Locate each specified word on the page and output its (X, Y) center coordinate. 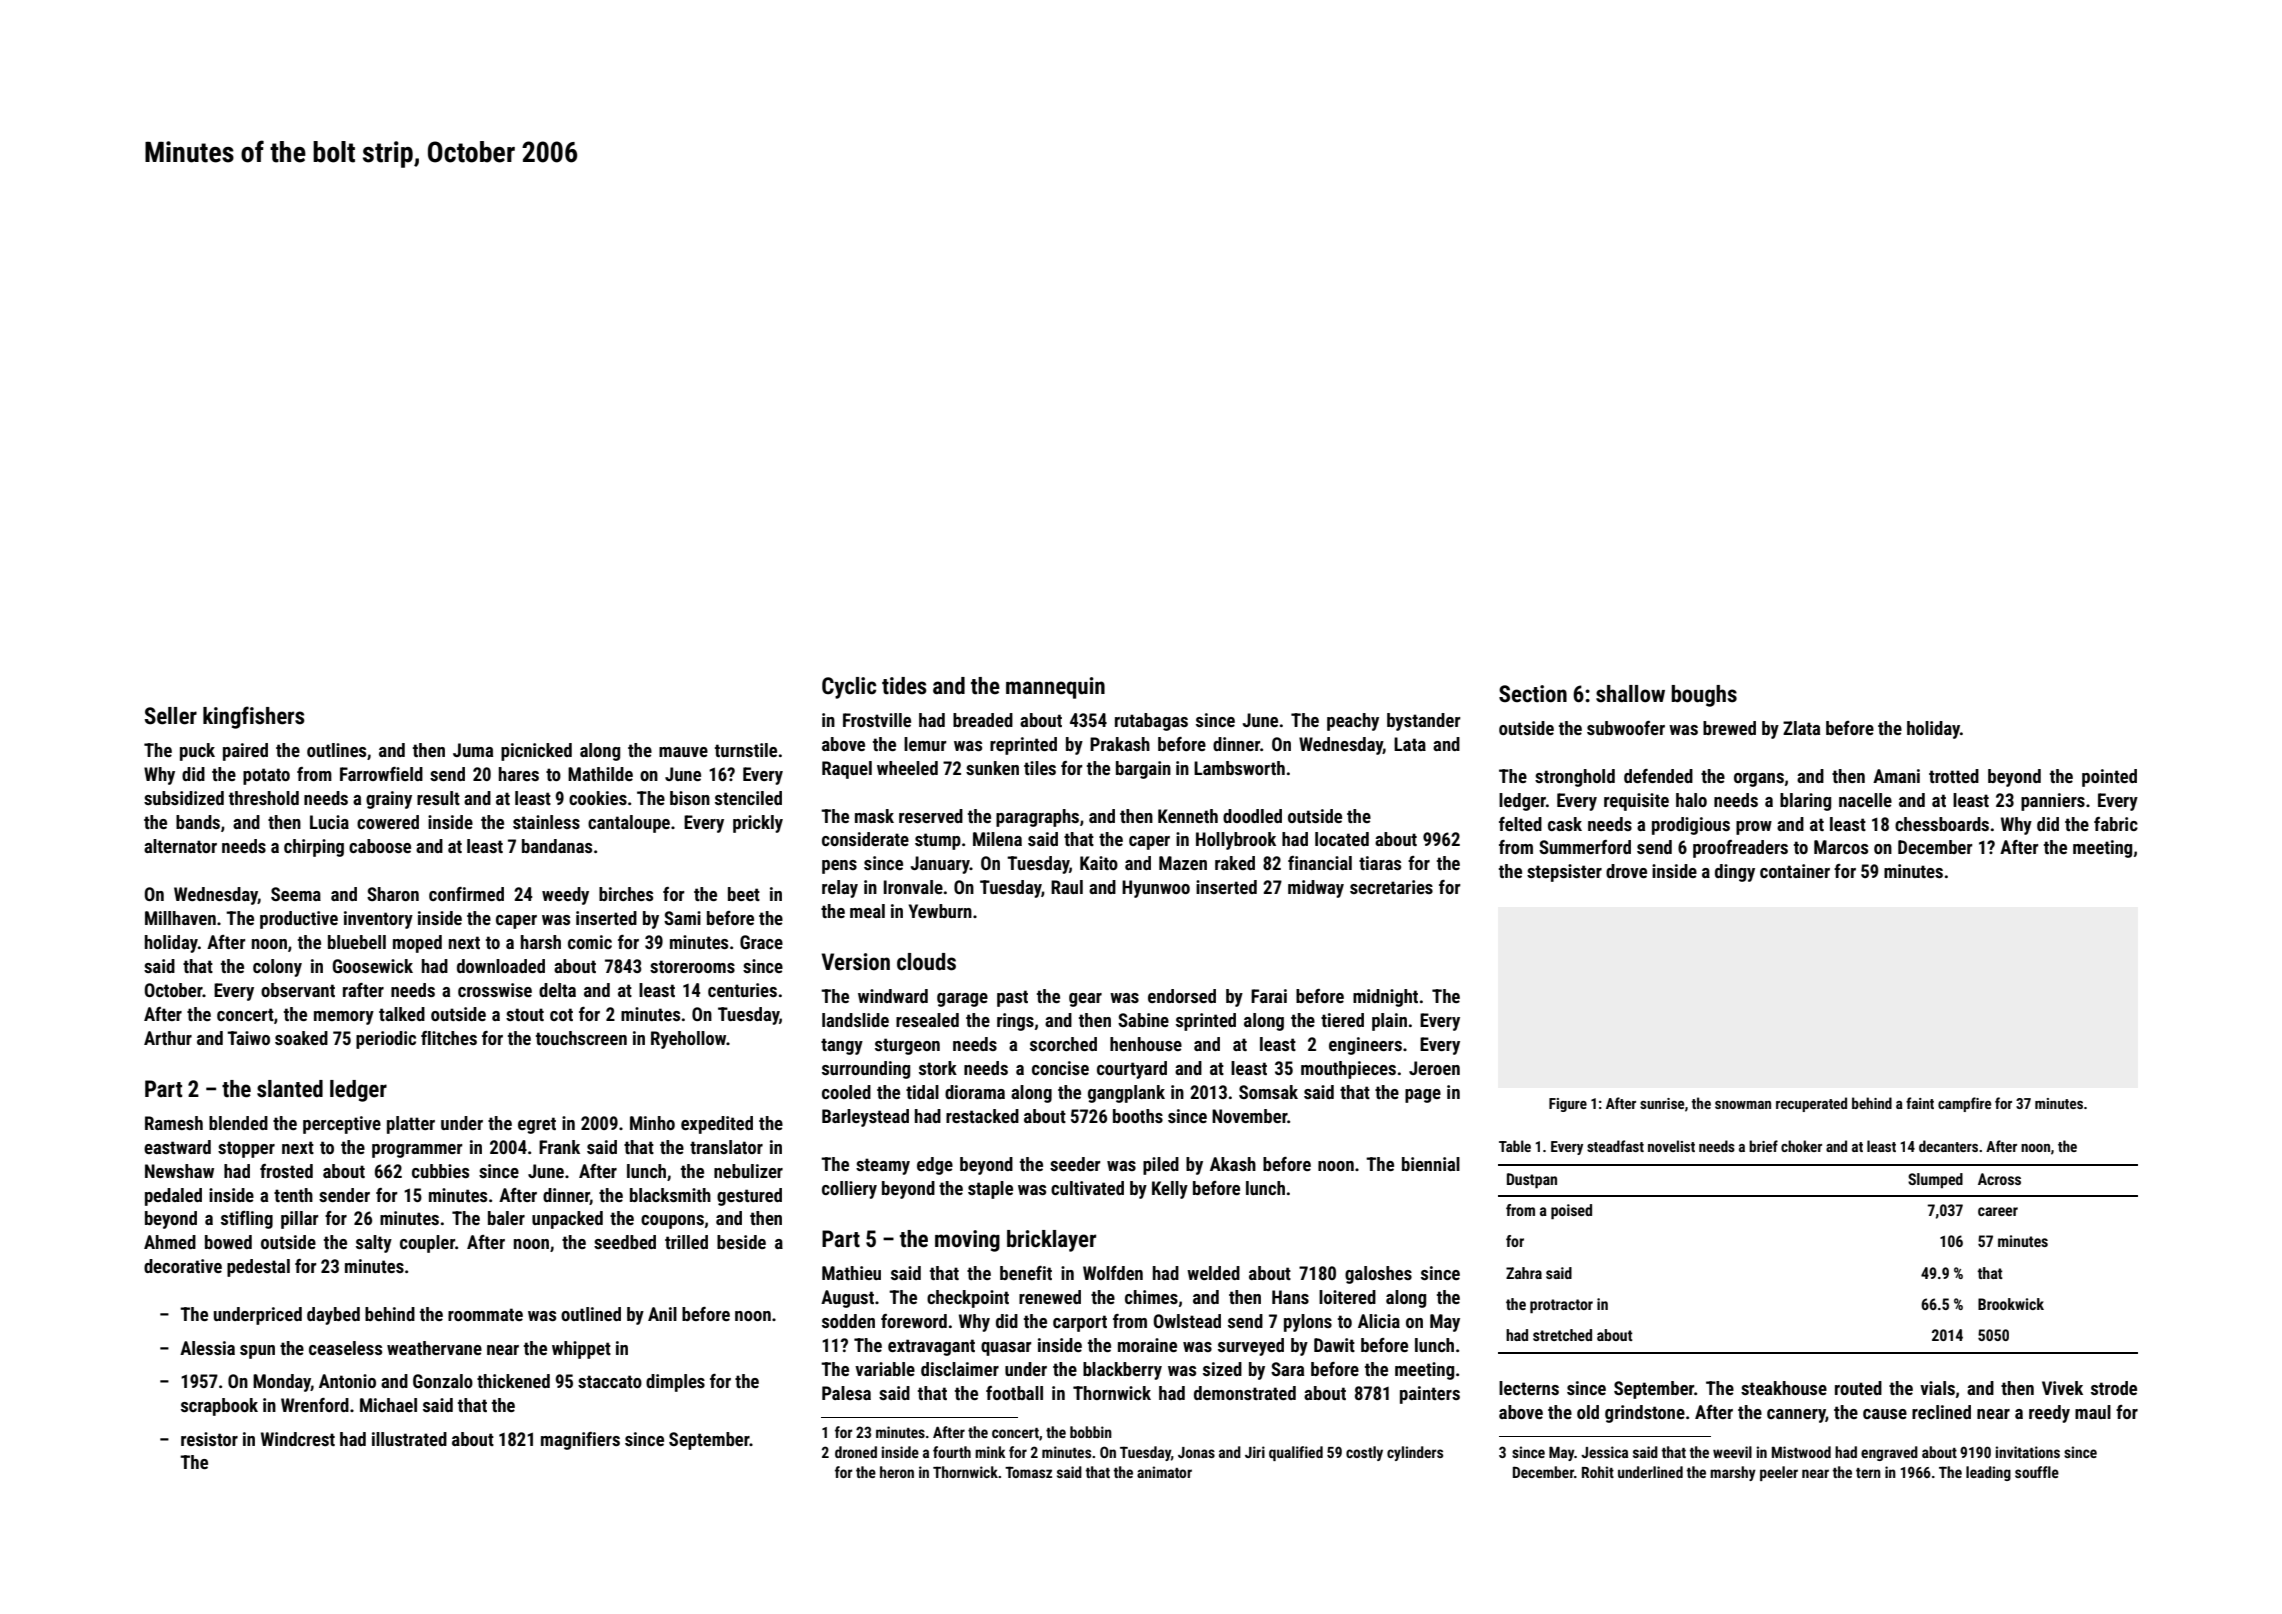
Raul (1067, 887)
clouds (926, 962)
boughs (1704, 696)
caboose (380, 846)
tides (904, 686)
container (1795, 871)
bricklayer (1051, 1241)
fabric (2116, 824)
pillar (300, 1220)
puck (197, 752)
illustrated (409, 1439)
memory (344, 1018)
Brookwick (2011, 1304)
